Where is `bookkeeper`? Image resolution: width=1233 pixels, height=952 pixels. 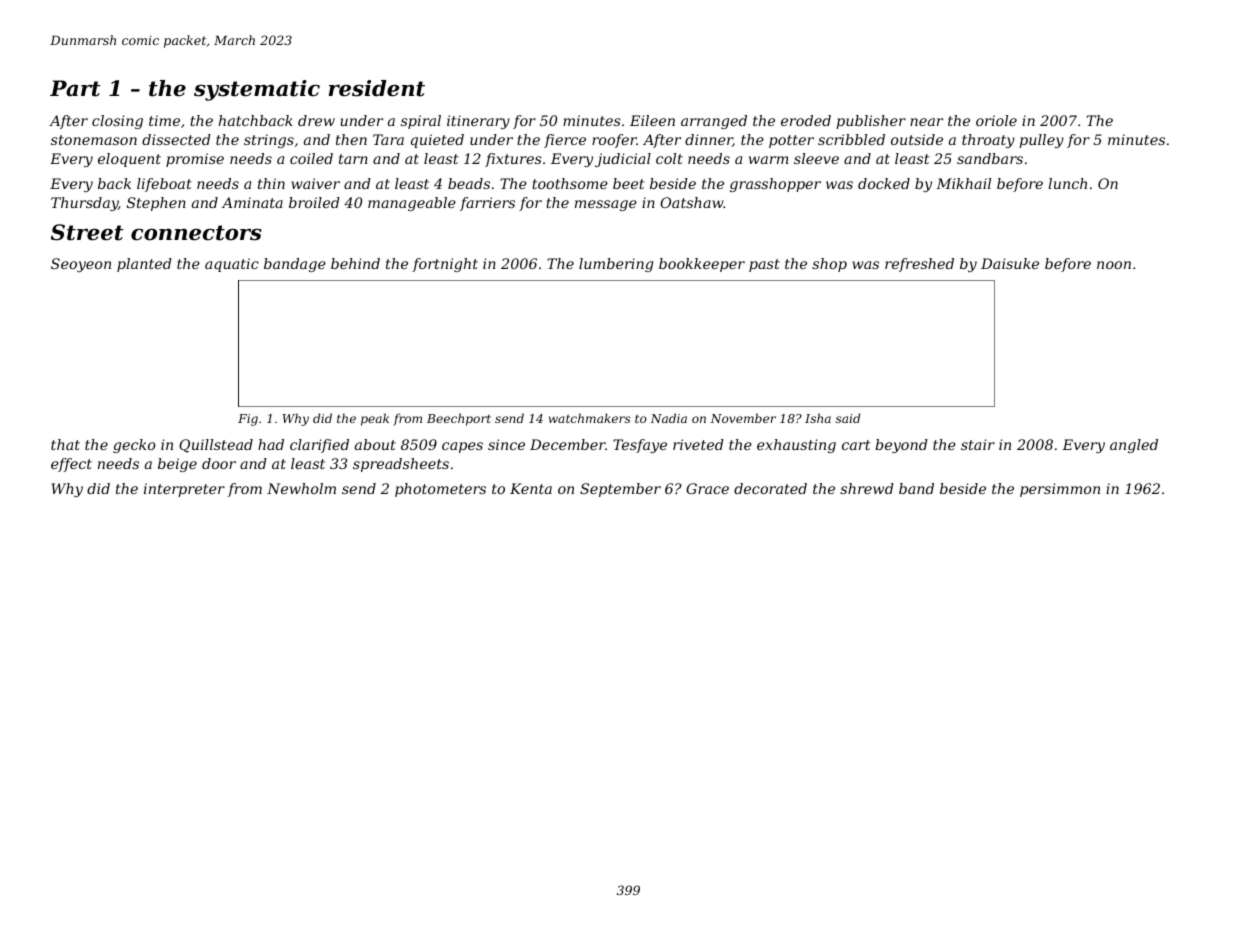 bookkeeper is located at coordinates (702, 265).
